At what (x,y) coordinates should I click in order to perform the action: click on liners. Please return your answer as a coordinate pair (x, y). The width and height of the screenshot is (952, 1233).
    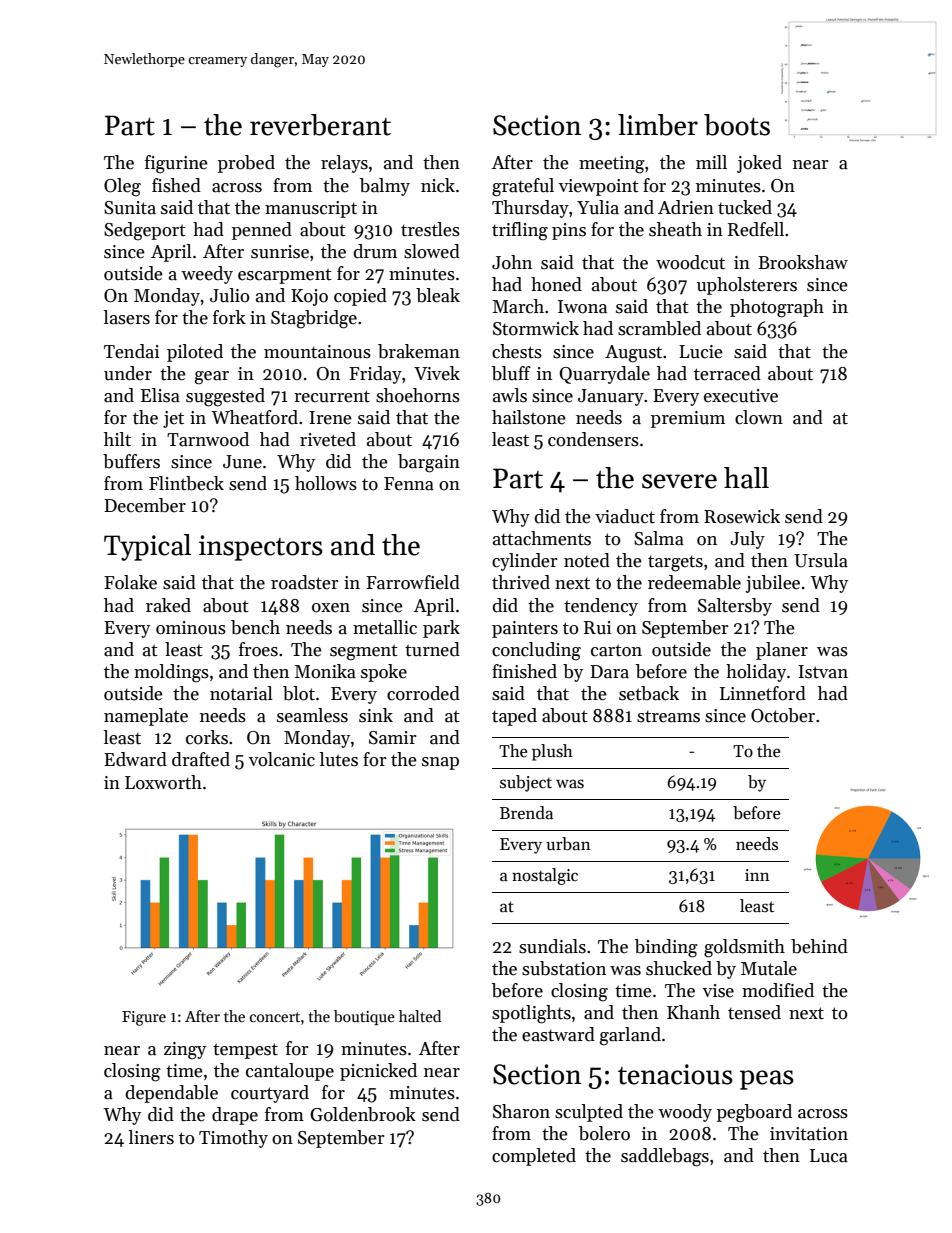
    Looking at the image, I should click on (151, 1137).
